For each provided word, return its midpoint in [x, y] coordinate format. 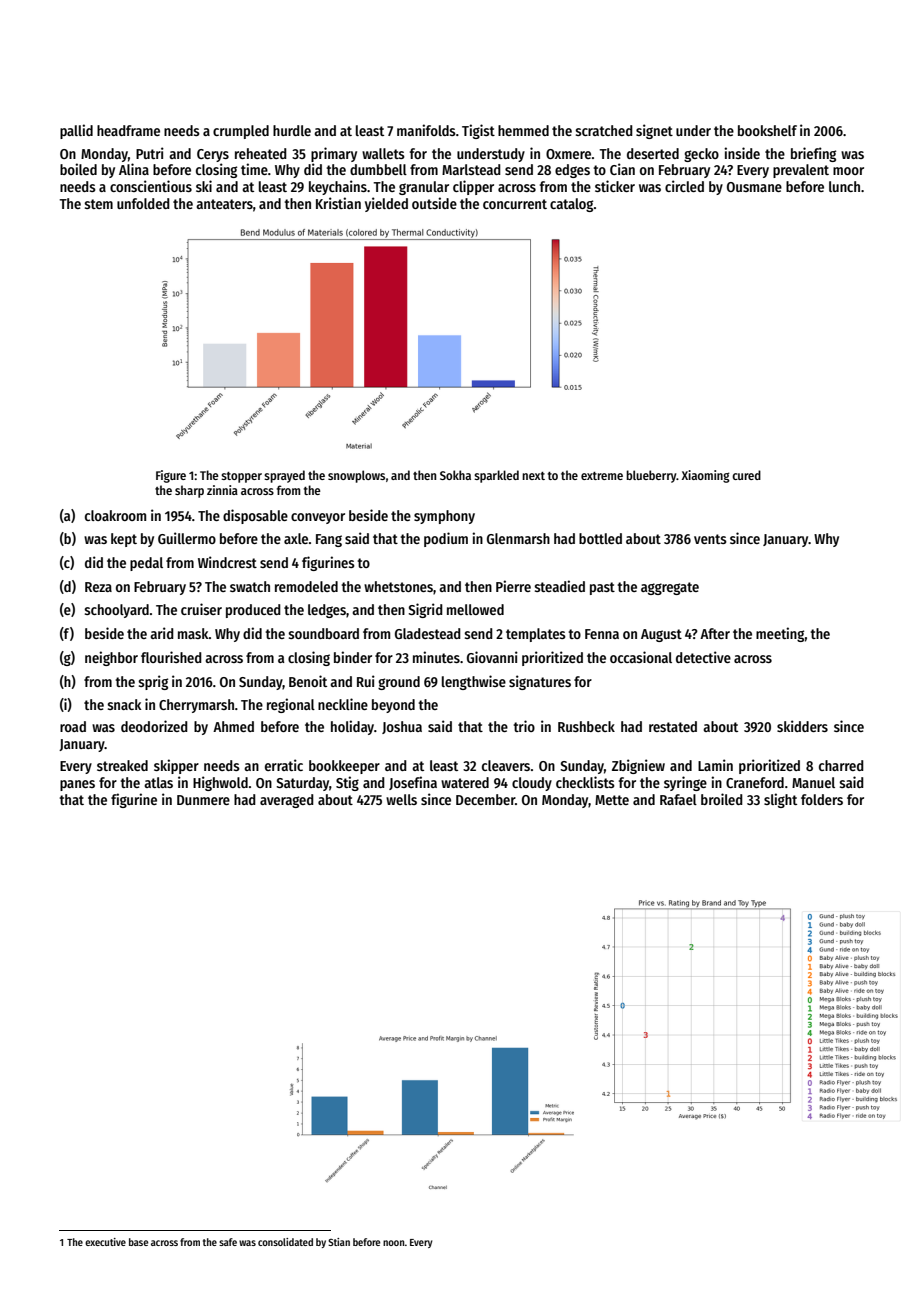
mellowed [475, 609]
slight [780, 800]
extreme [602, 476]
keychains [338, 187]
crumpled [241, 132]
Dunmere [203, 800]
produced [253, 611]
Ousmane [754, 187]
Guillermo [187, 538]
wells [401, 799]
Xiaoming [706, 476]
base [138, 1242]
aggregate [670, 588]
